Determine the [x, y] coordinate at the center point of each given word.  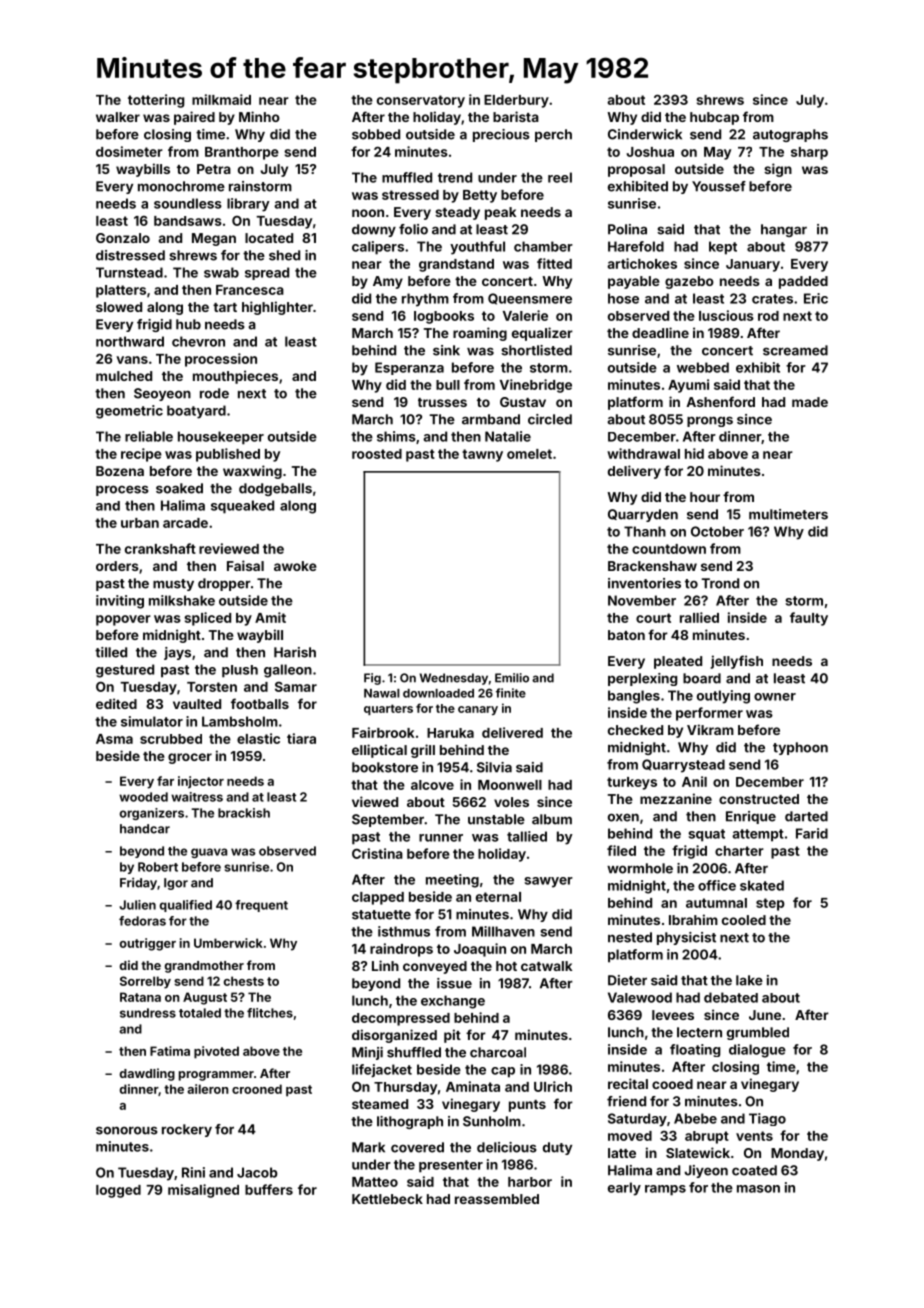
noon [368, 213]
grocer [190, 758]
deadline [660, 332]
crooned [257, 1089]
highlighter [277, 308]
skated [762, 885]
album [552, 819]
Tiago [767, 1119]
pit [452, 1036]
